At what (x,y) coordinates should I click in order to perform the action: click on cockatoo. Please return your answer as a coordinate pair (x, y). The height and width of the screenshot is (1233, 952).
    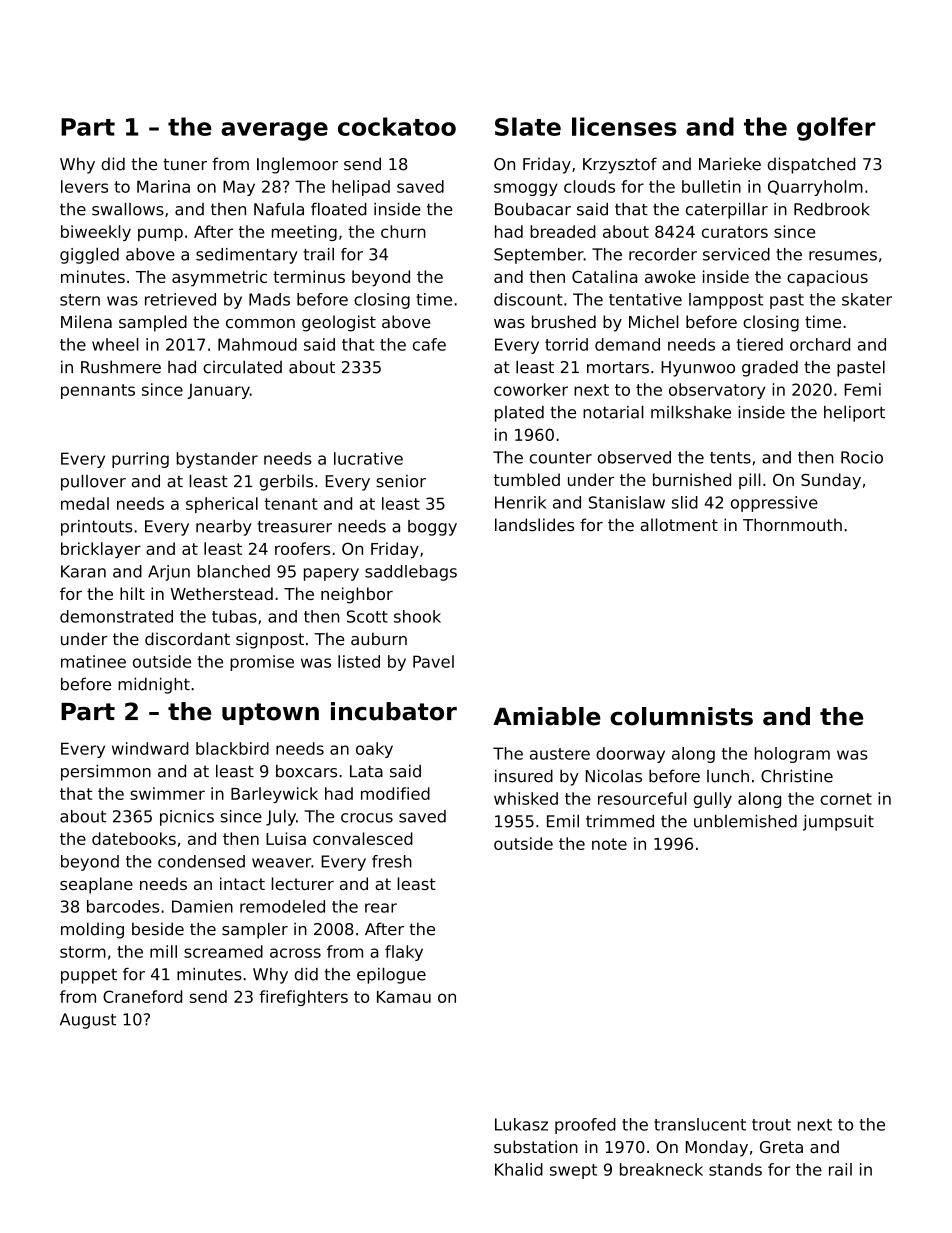
    Looking at the image, I should click on (397, 126).
